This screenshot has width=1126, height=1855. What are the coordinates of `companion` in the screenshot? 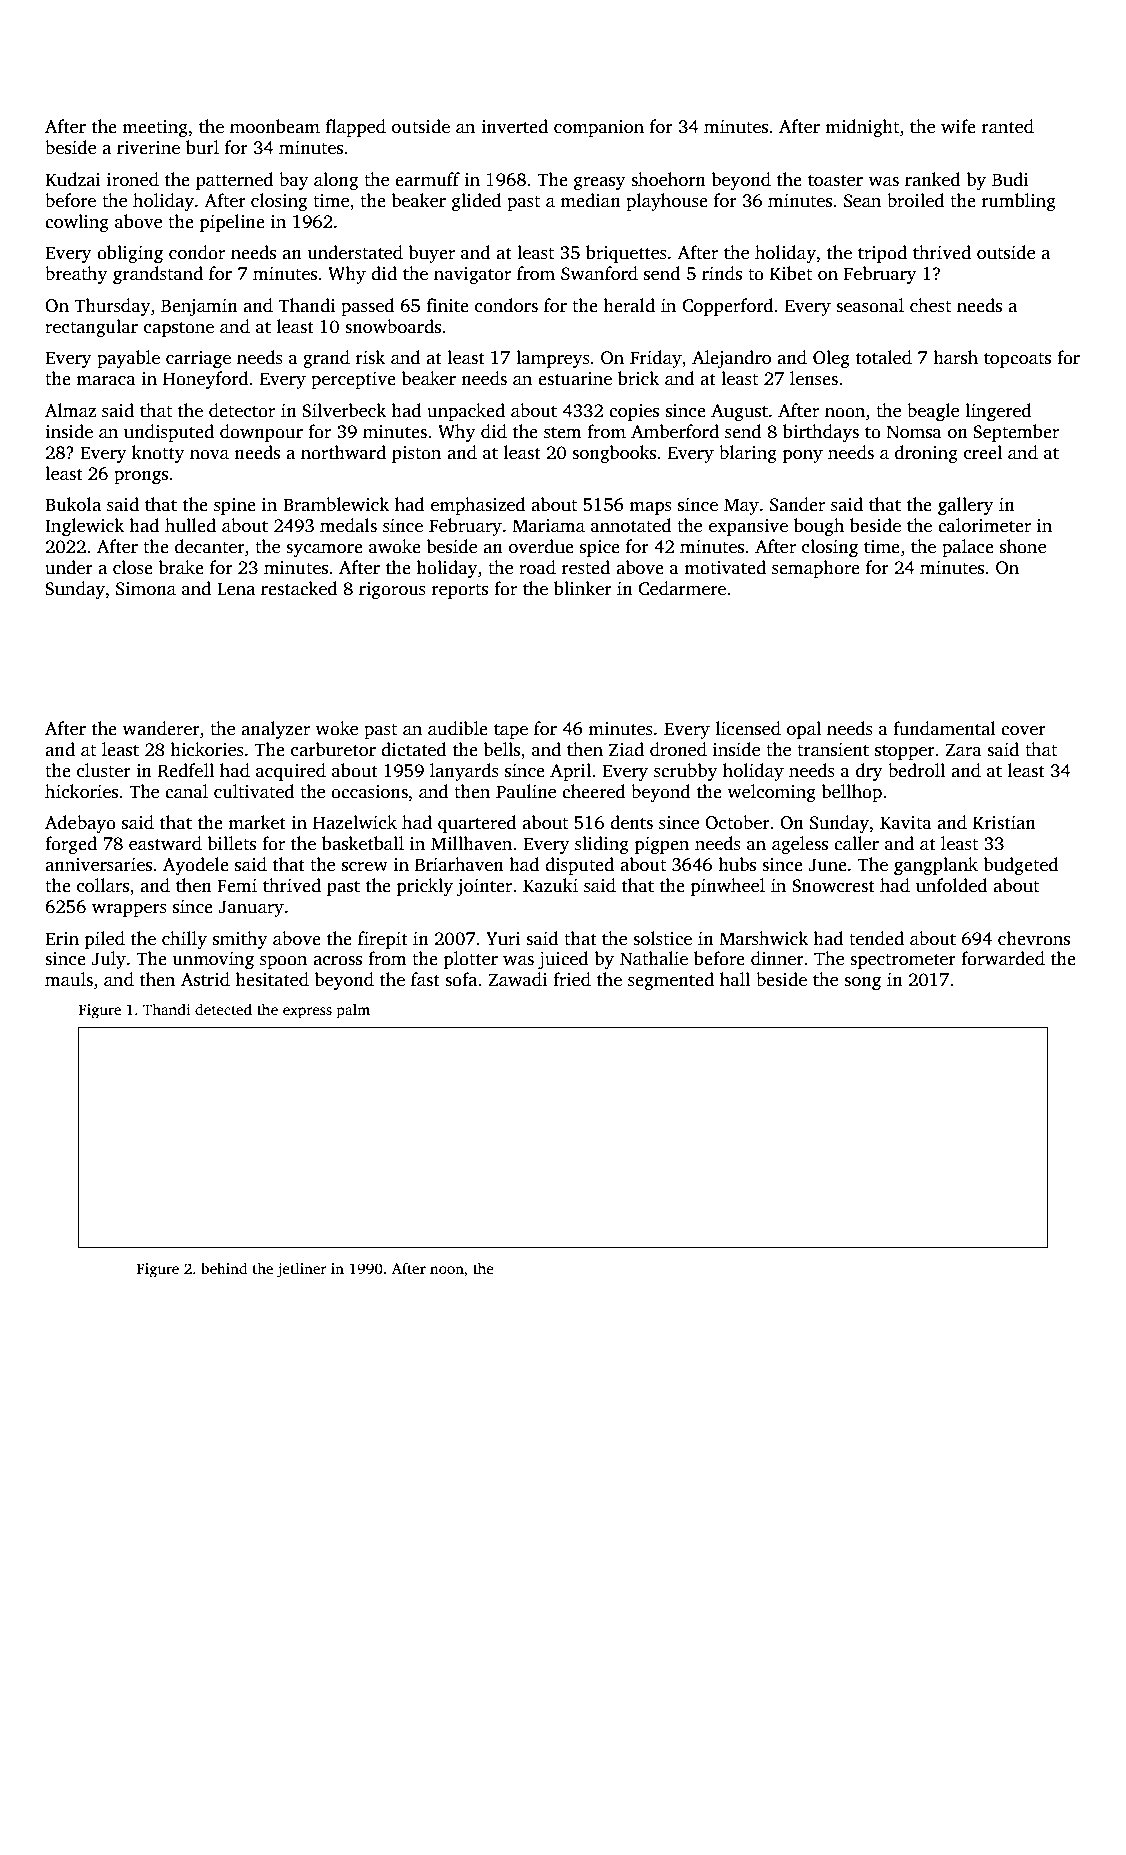 It's located at (599, 128).
